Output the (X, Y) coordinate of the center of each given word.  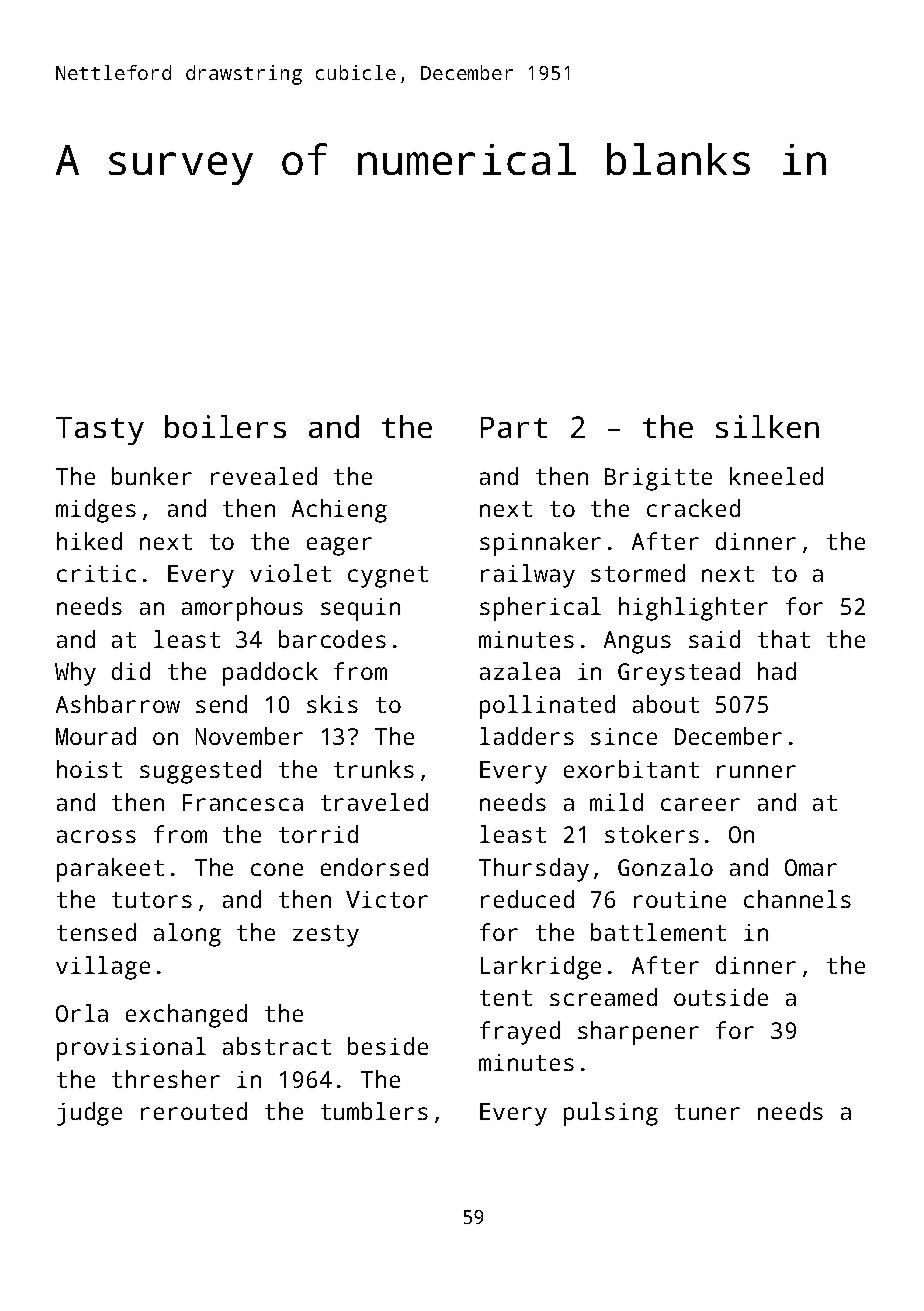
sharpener (638, 1033)
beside (388, 1046)
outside (721, 997)
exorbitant (631, 769)
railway (528, 576)
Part (514, 427)
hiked (89, 541)
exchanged (186, 1016)
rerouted (194, 1111)
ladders (527, 736)
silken (767, 426)
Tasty (100, 431)
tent (506, 998)
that (784, 639)
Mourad (96, 736)
